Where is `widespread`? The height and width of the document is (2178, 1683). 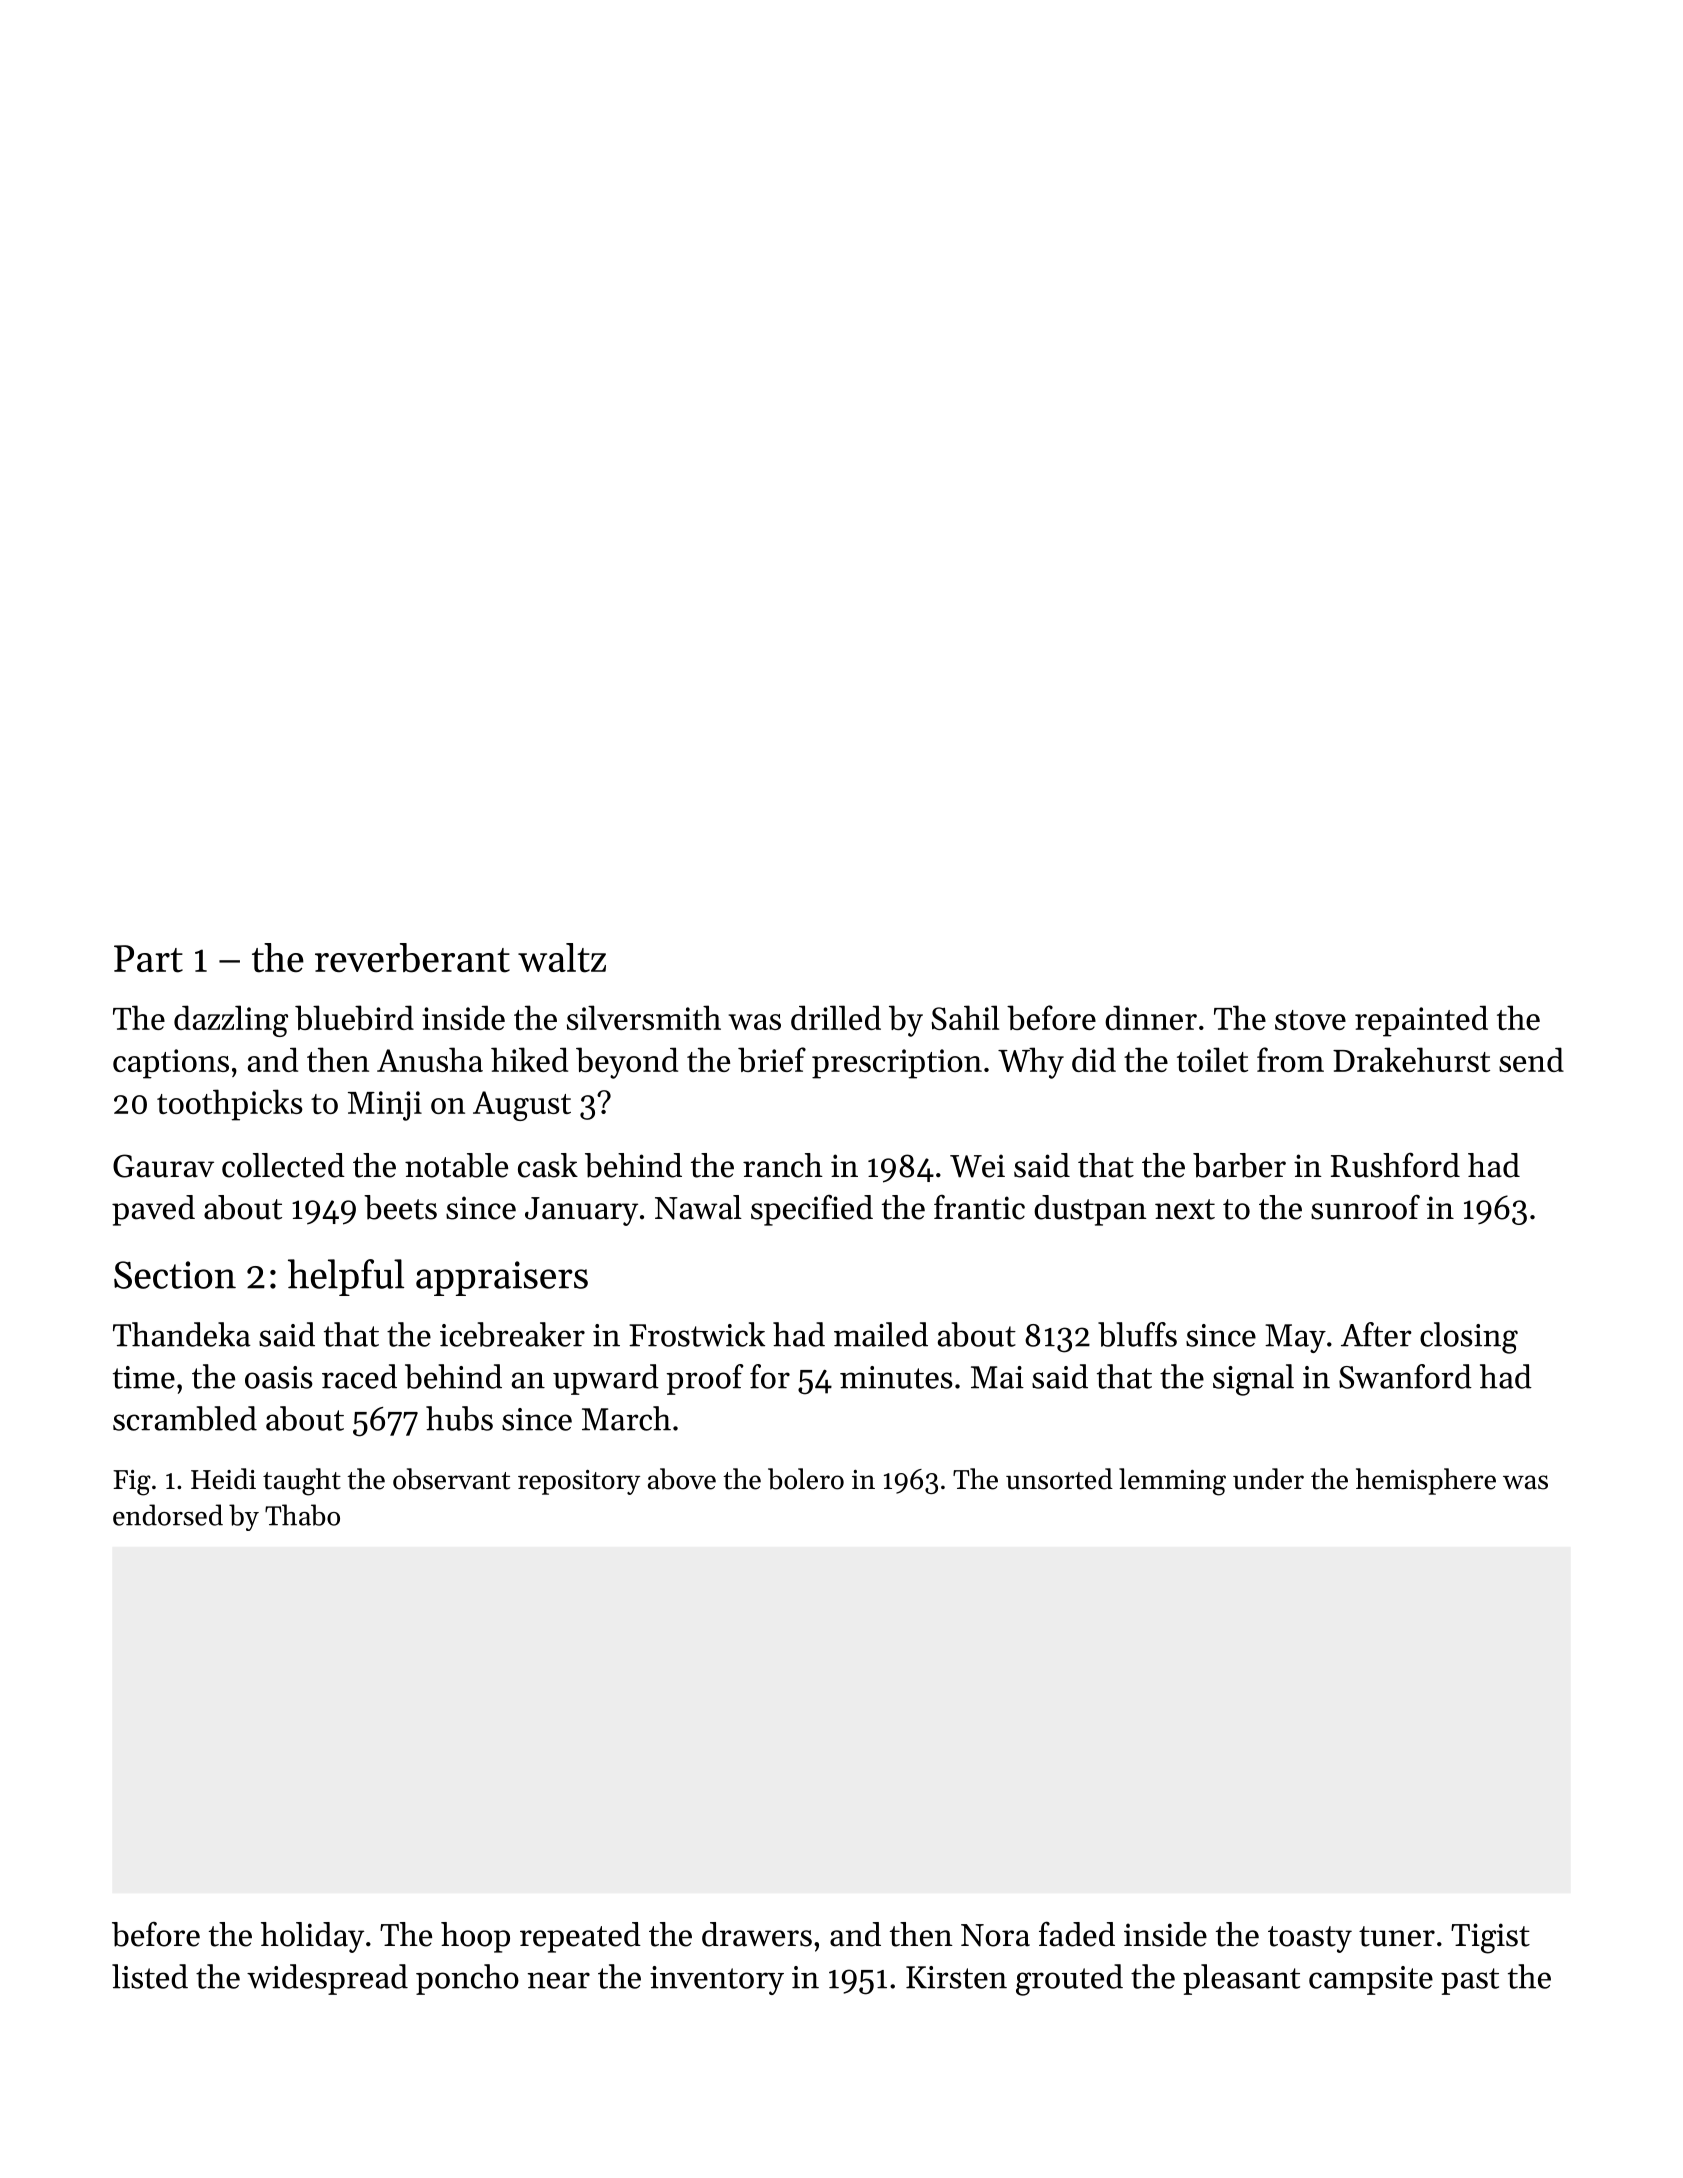
widespread is located at coordinates (327, 1979).
